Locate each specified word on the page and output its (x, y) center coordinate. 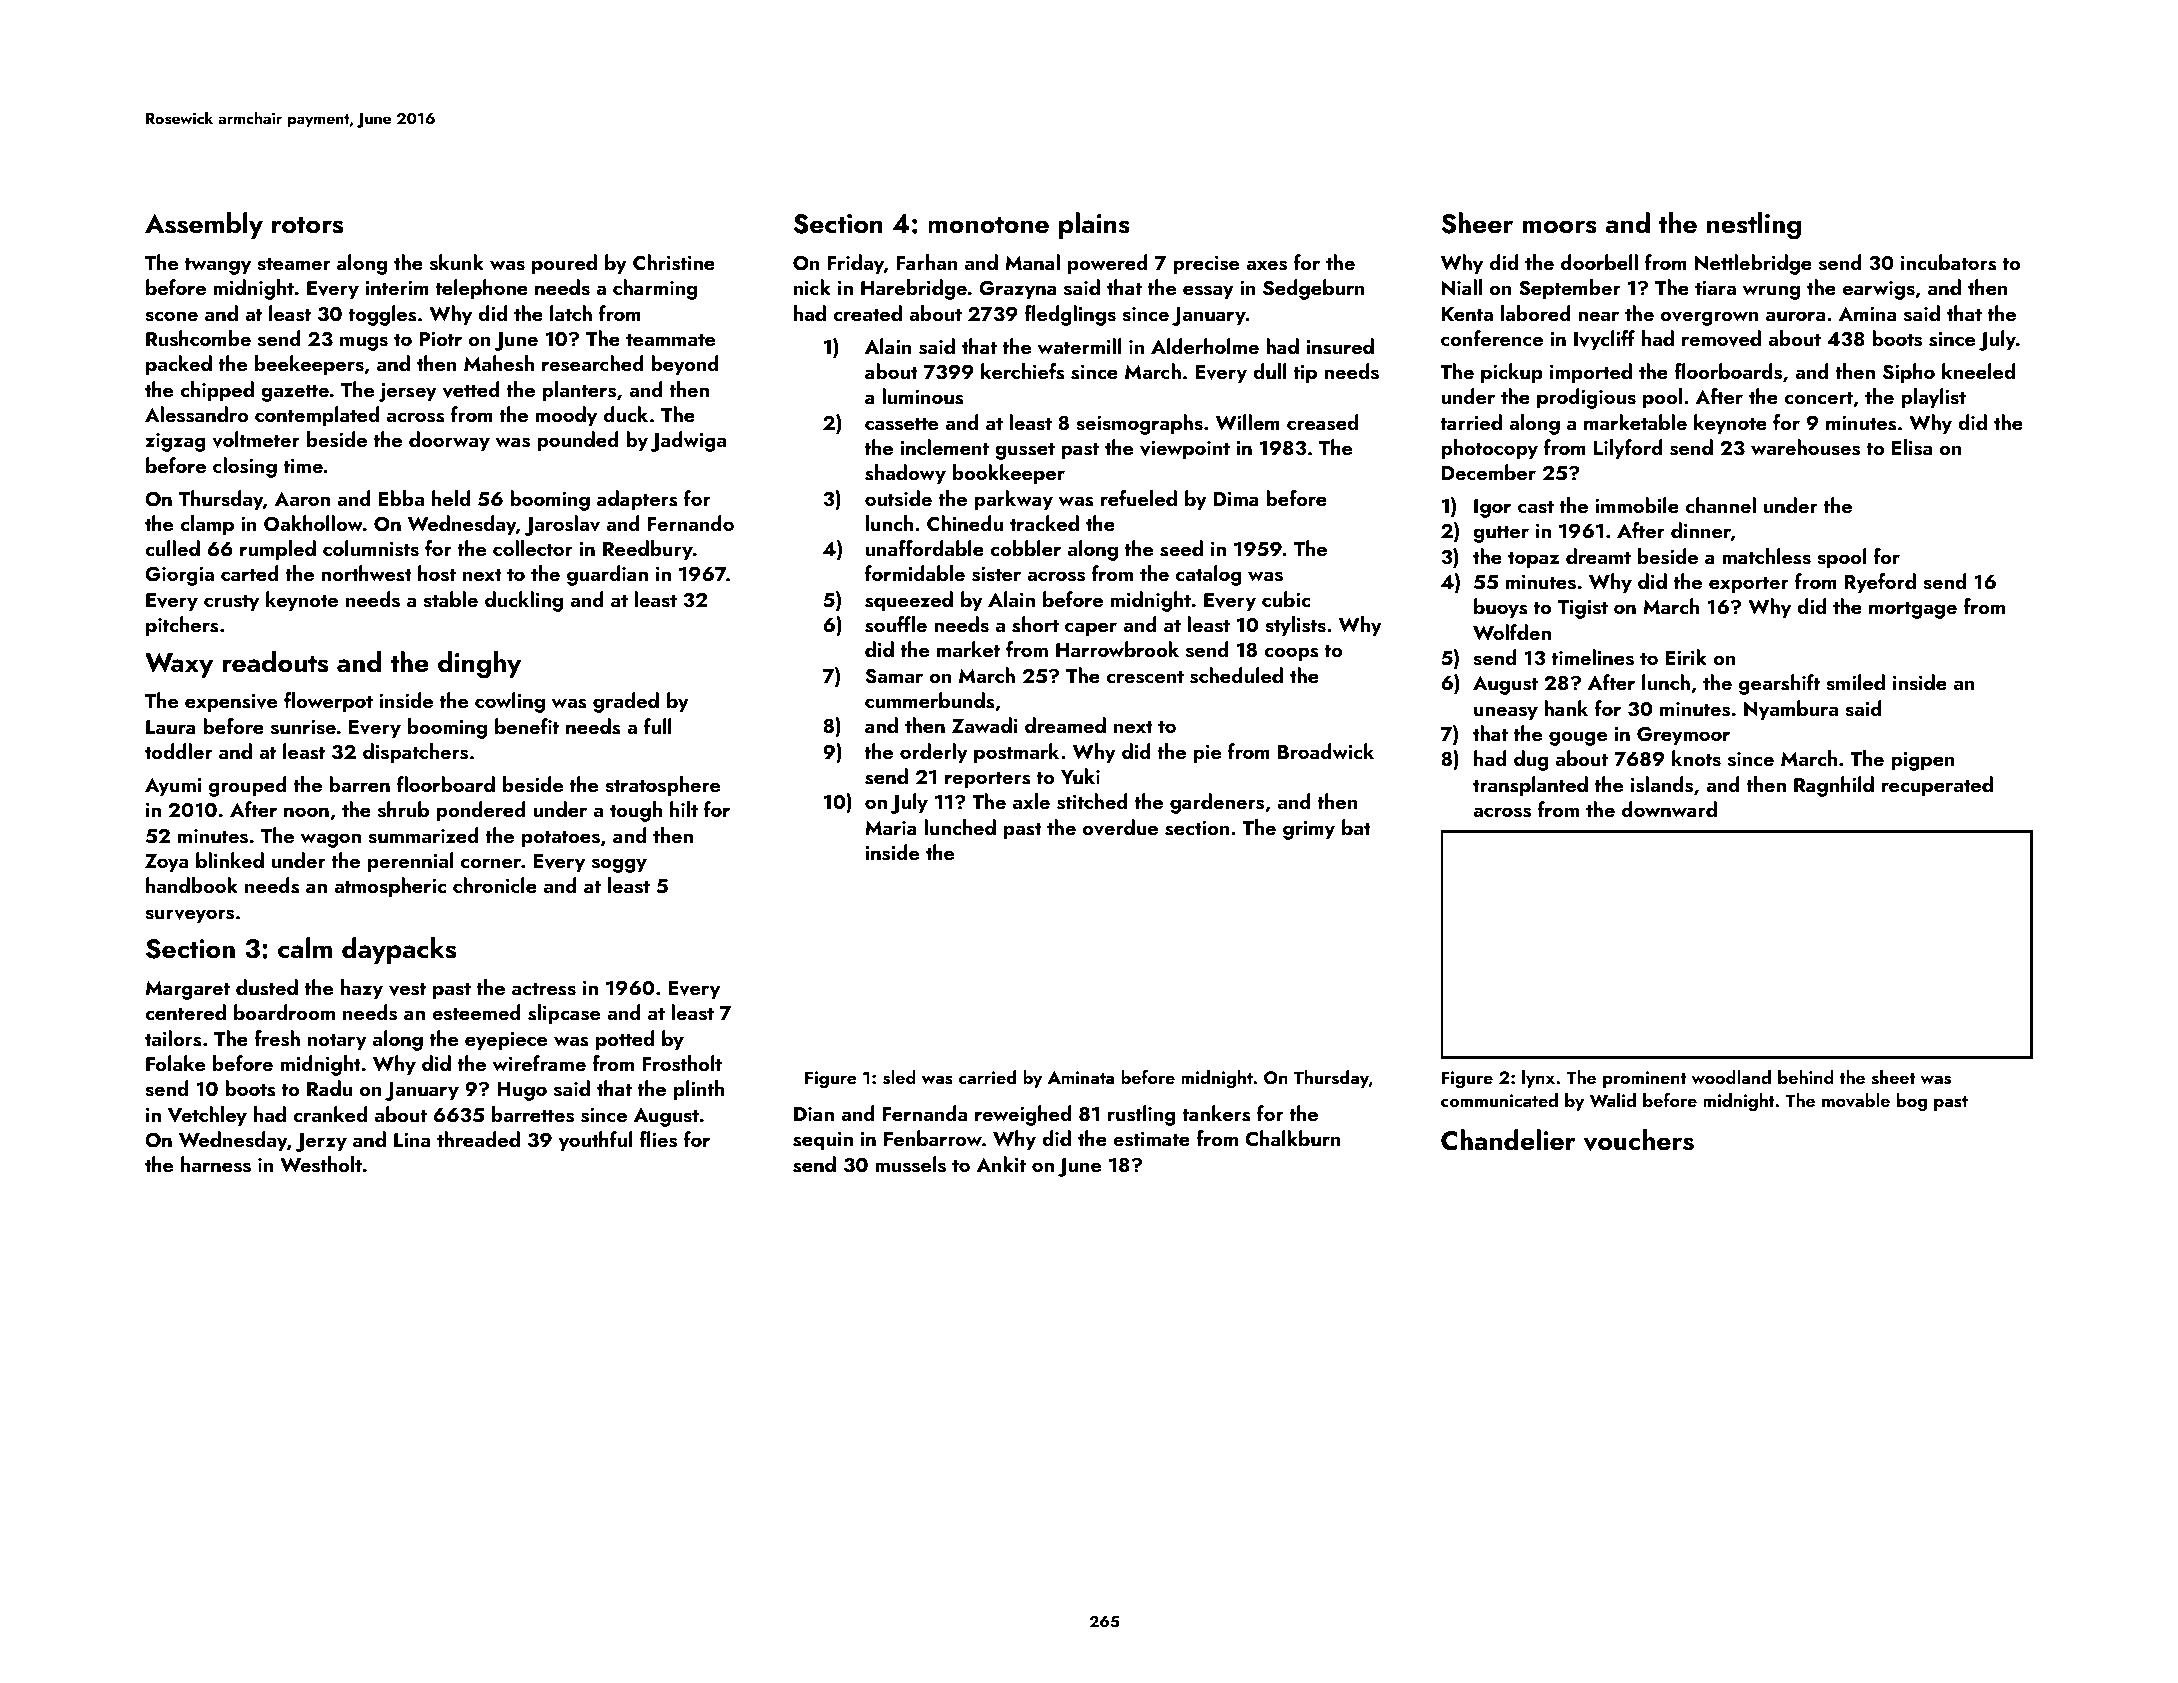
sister (996, 574)
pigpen (1923, 761)
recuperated (1937, 786)
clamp (207, 525)
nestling (1754, 226)
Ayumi (173, 787)
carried (987, 1077)
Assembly (204, 225)
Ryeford (1880, 583)
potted (625, 1040)
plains (1094, 225)
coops (1291, 654)
